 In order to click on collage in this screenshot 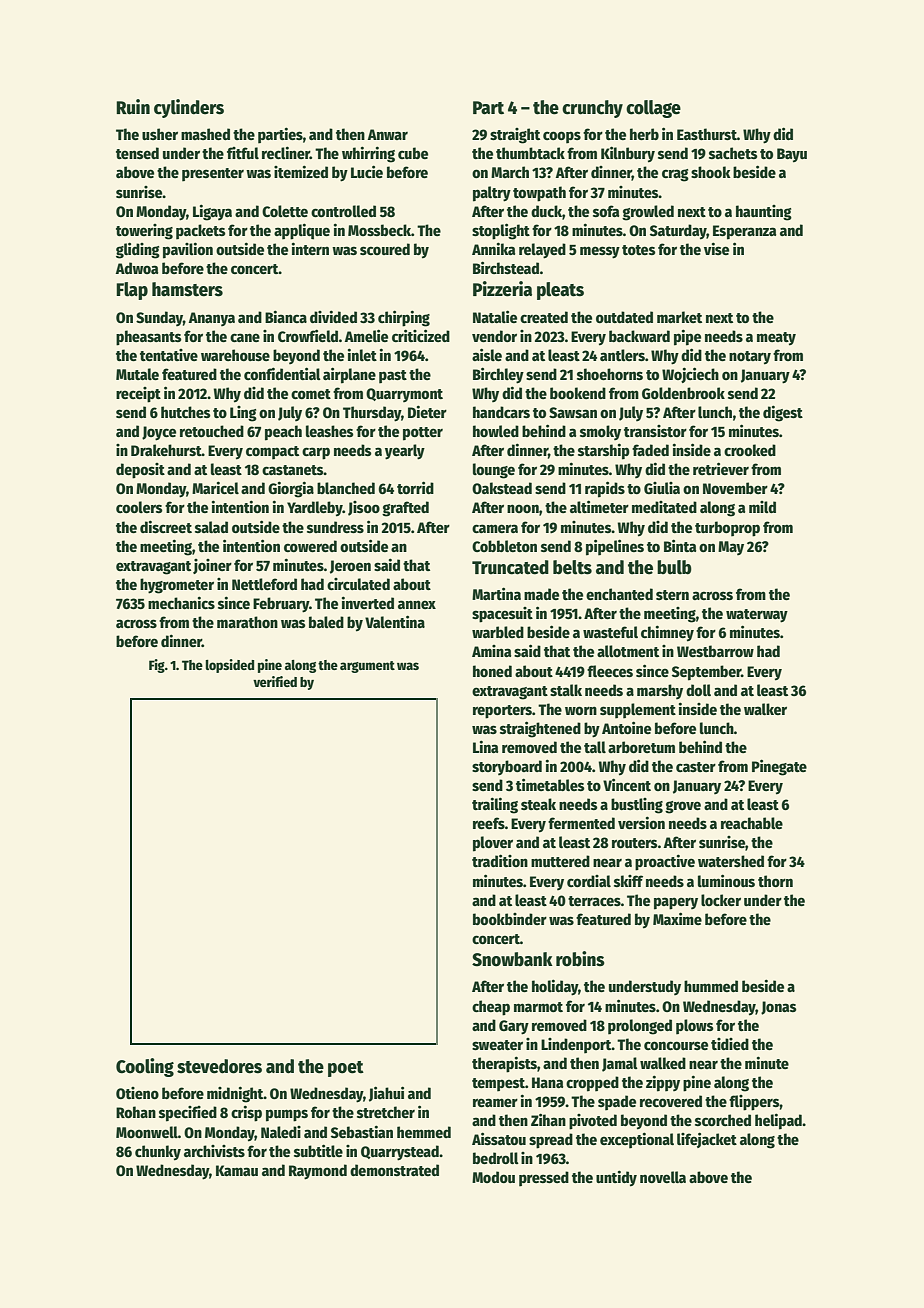, I will do `click(653, 109)`.
